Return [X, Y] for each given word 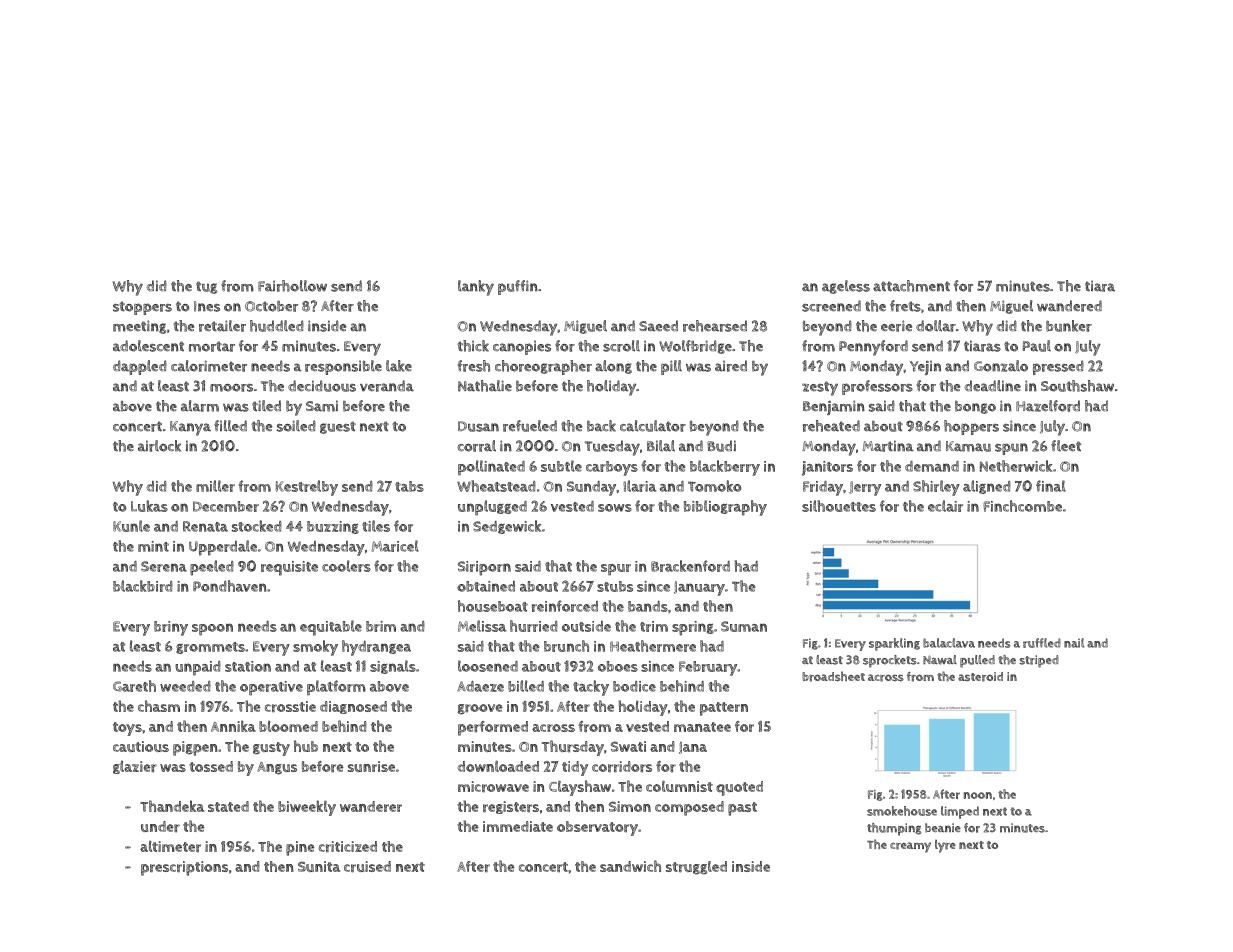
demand [932, 466]
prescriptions [184, 868]
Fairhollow [292, 286]
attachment [911, 286]
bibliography [725, 508]
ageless [846, 287]
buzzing [333, 527]
